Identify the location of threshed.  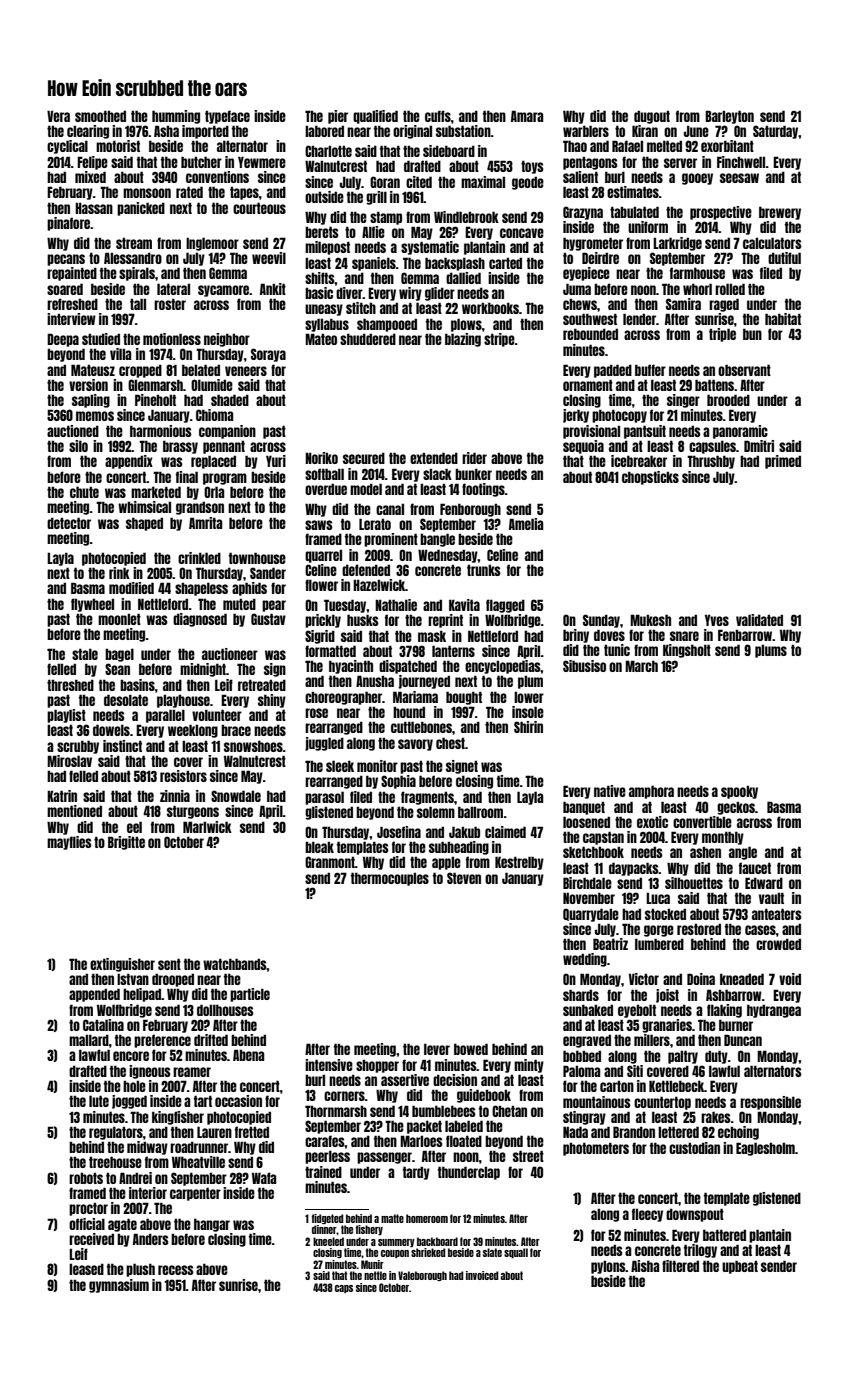
(70, 685).
